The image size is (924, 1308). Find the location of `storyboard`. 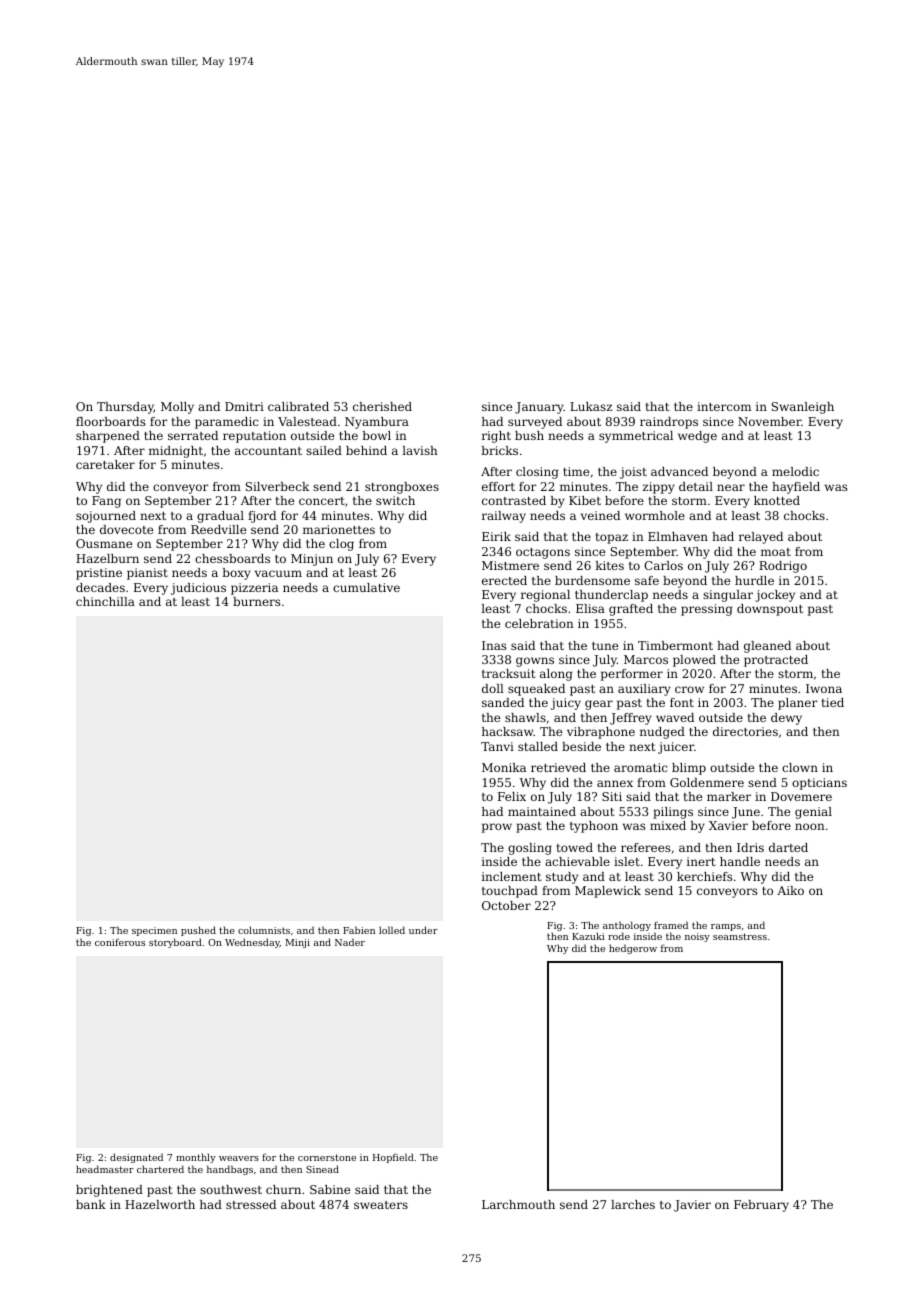

storyboard is located at coordinates (175, 943).
